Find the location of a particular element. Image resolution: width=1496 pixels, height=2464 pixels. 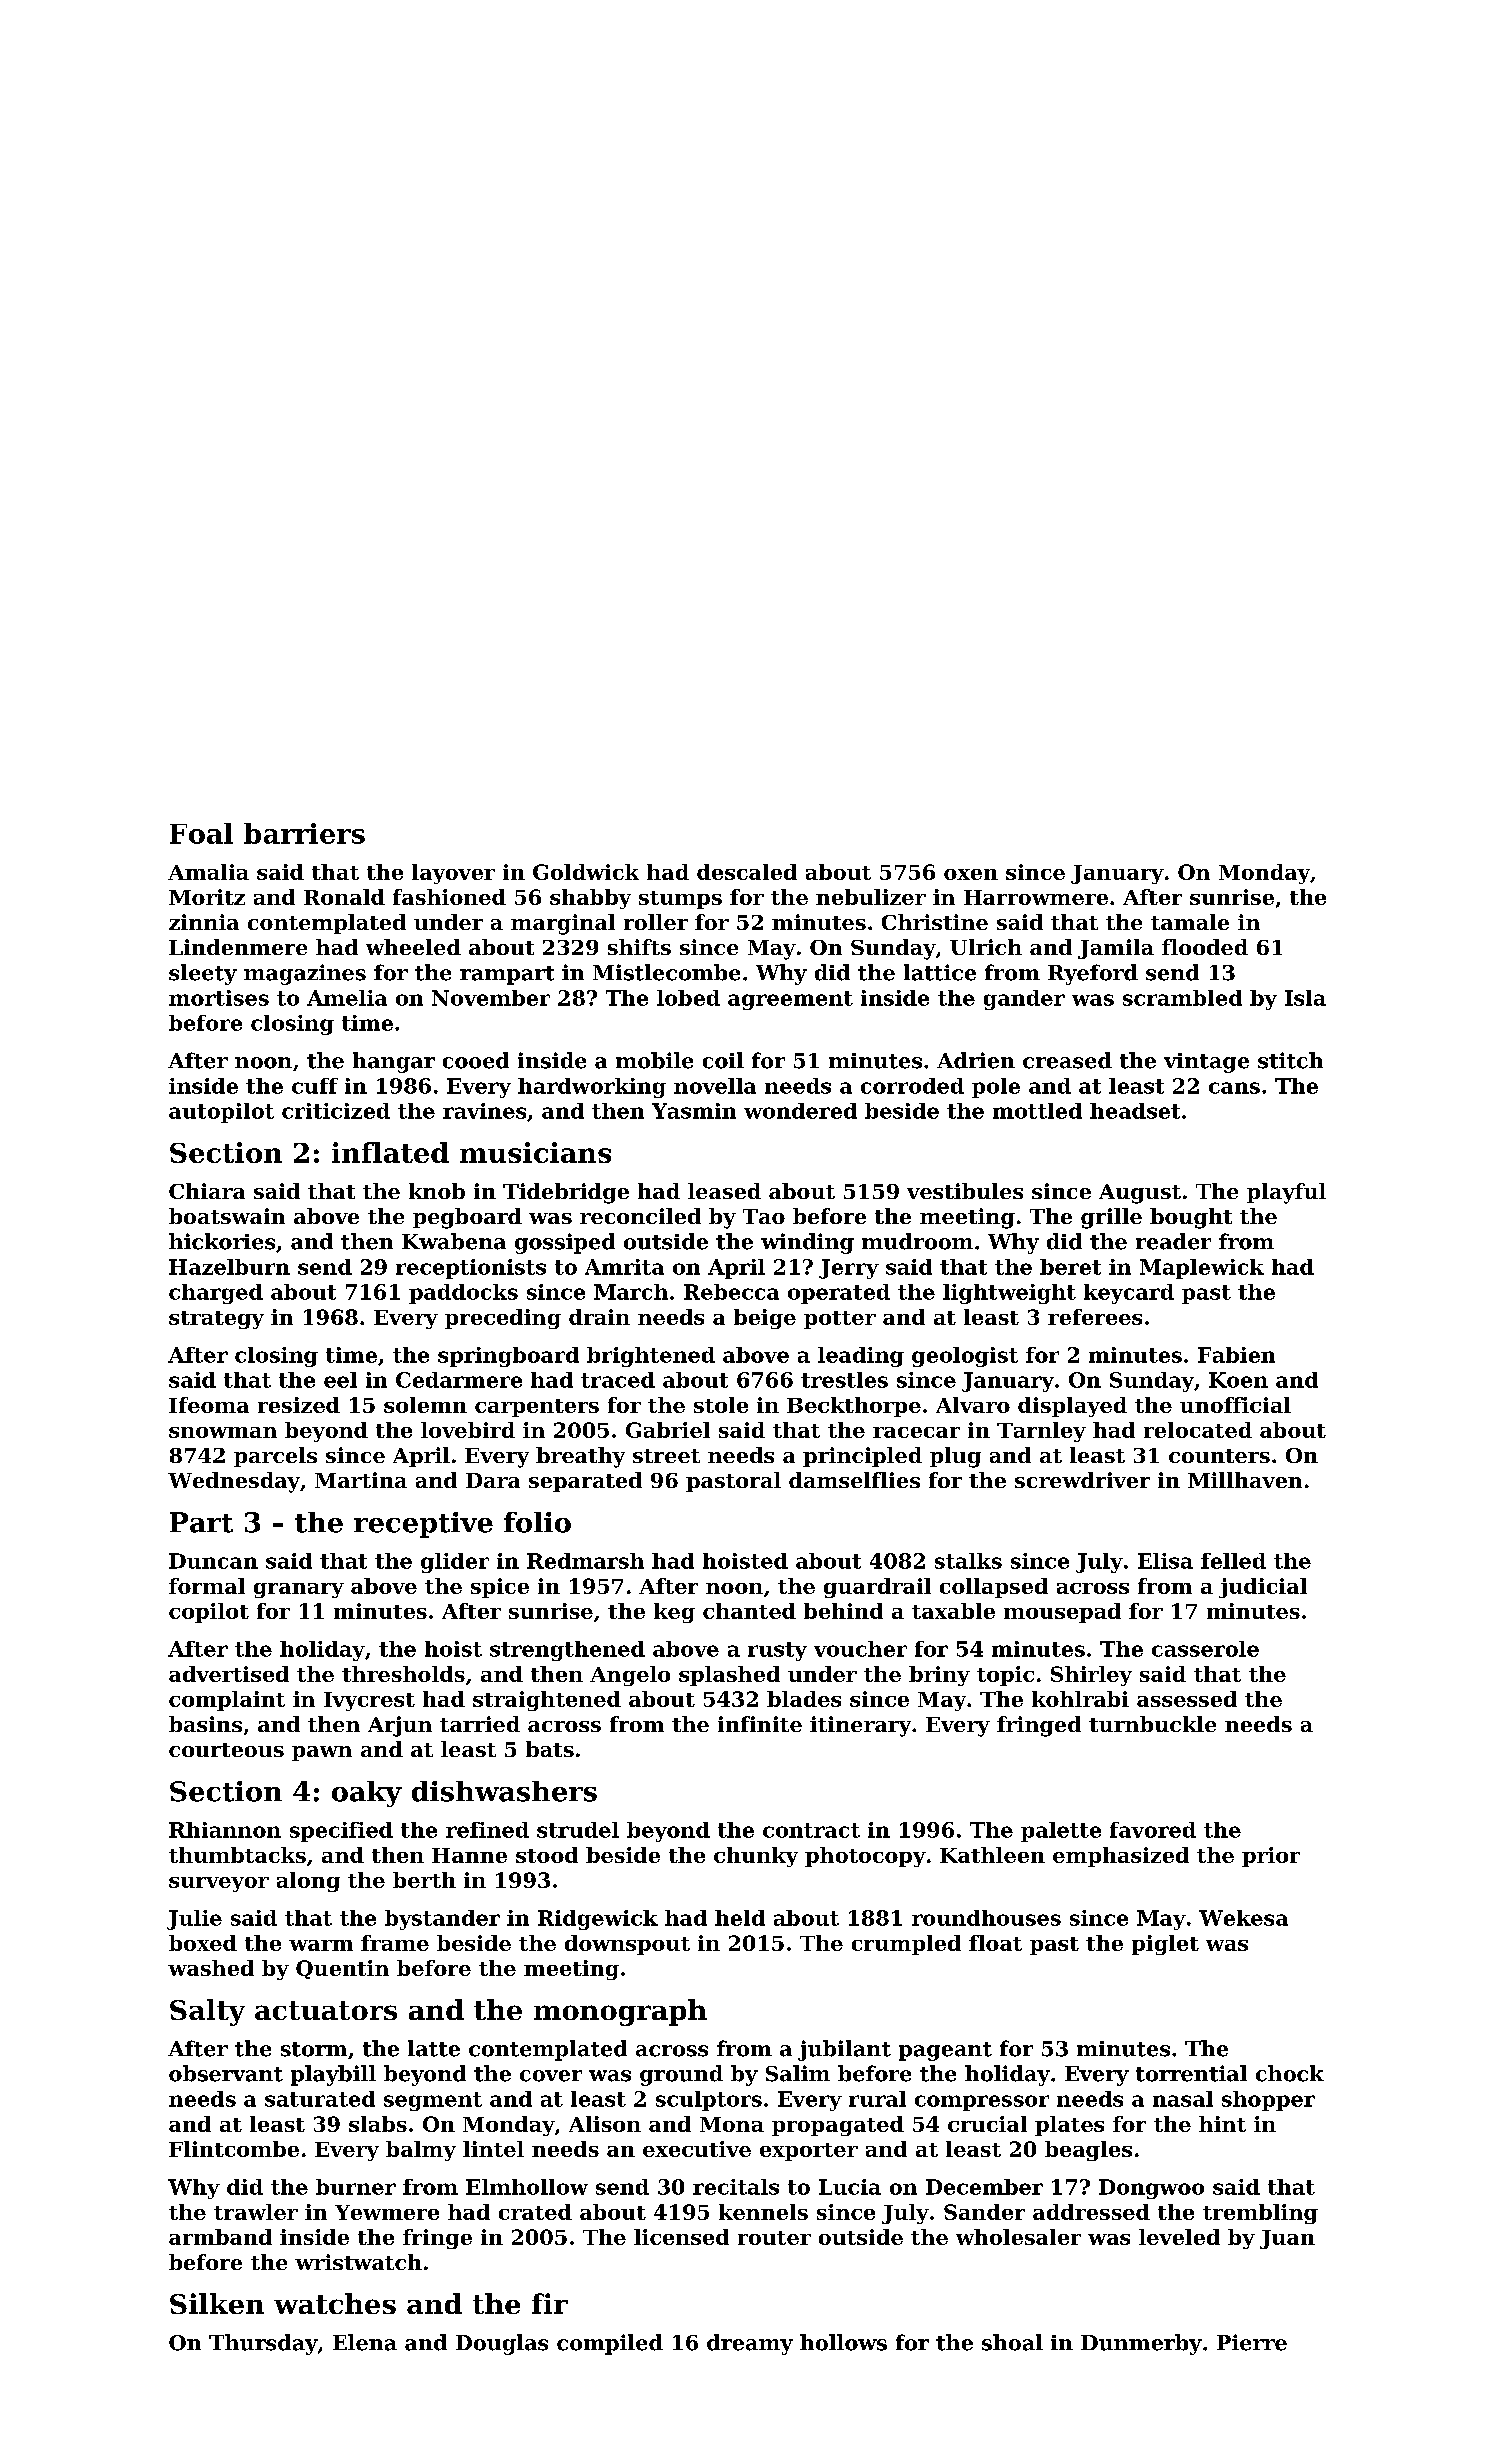

layover is located at coordinates (453, 874).
